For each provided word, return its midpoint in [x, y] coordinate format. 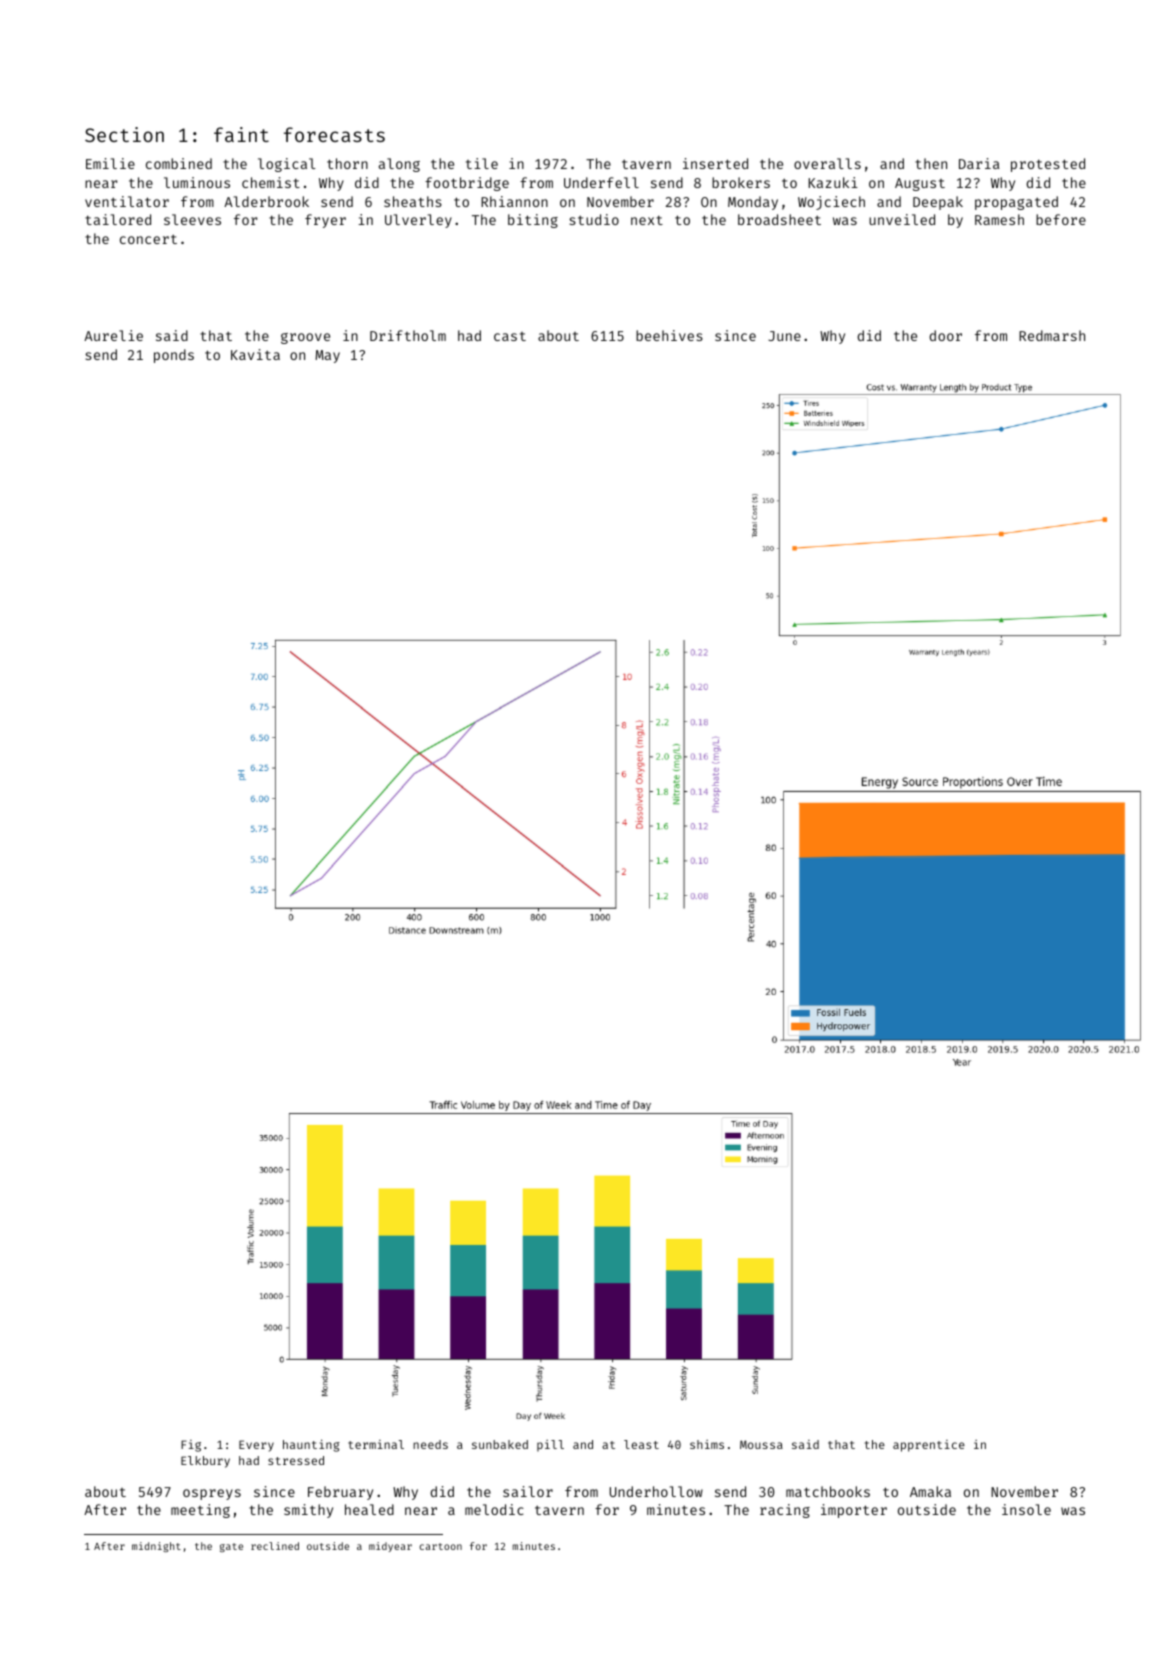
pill [550, 1446]
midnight [156, 1547]
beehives [669, 335]
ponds [174, 356]
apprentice [929, 1446]
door [946, 335]
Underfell [601, 182]
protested [1048, 165]
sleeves [192, 219]
